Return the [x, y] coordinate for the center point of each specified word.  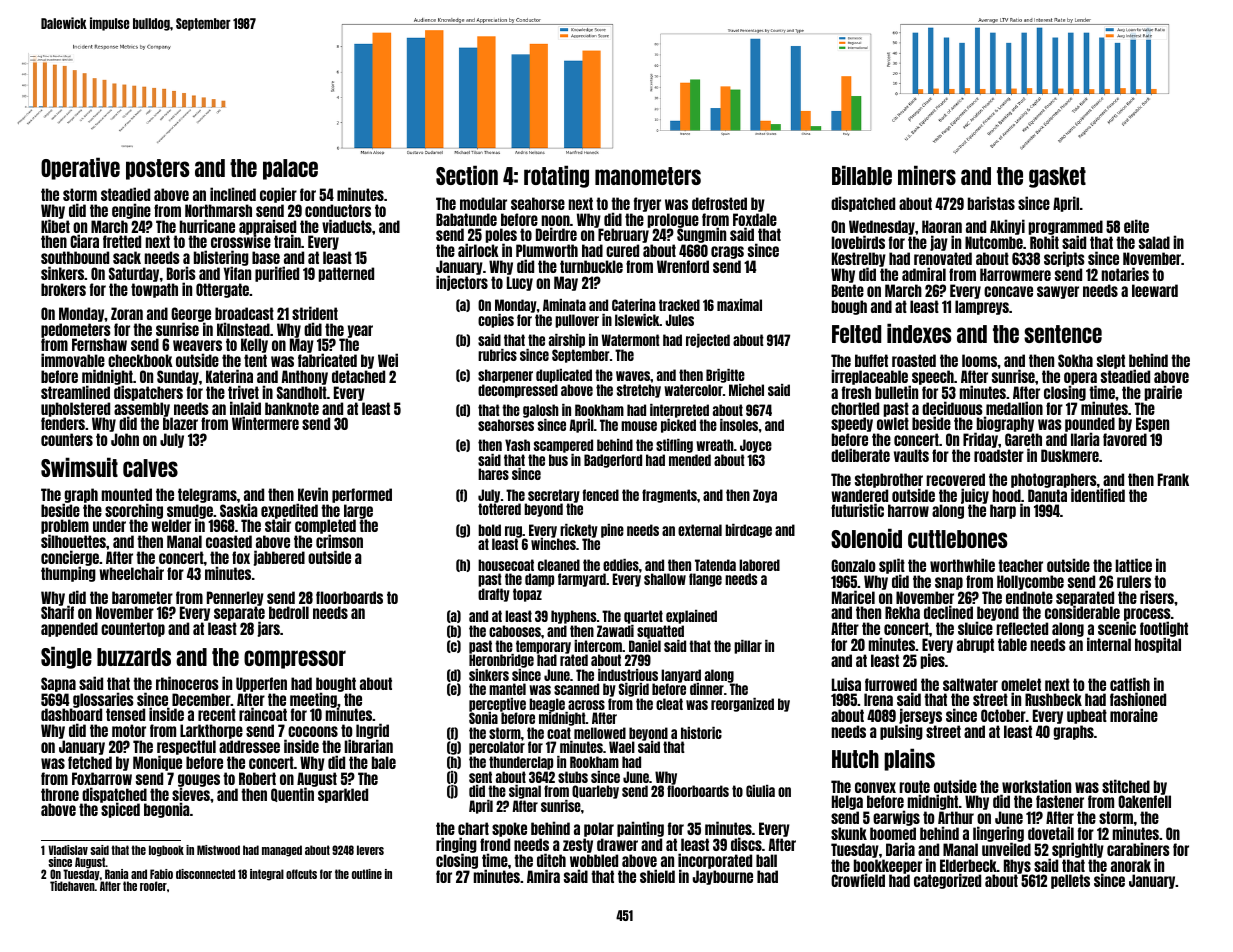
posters [157, 169]
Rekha [902, 612]
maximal [739, 305]
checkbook [140, 360]
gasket [1057, 177]
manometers [648, 176]
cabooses [515, 631]
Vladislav [68, 850]
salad [1154, 242]
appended [69, 629]
